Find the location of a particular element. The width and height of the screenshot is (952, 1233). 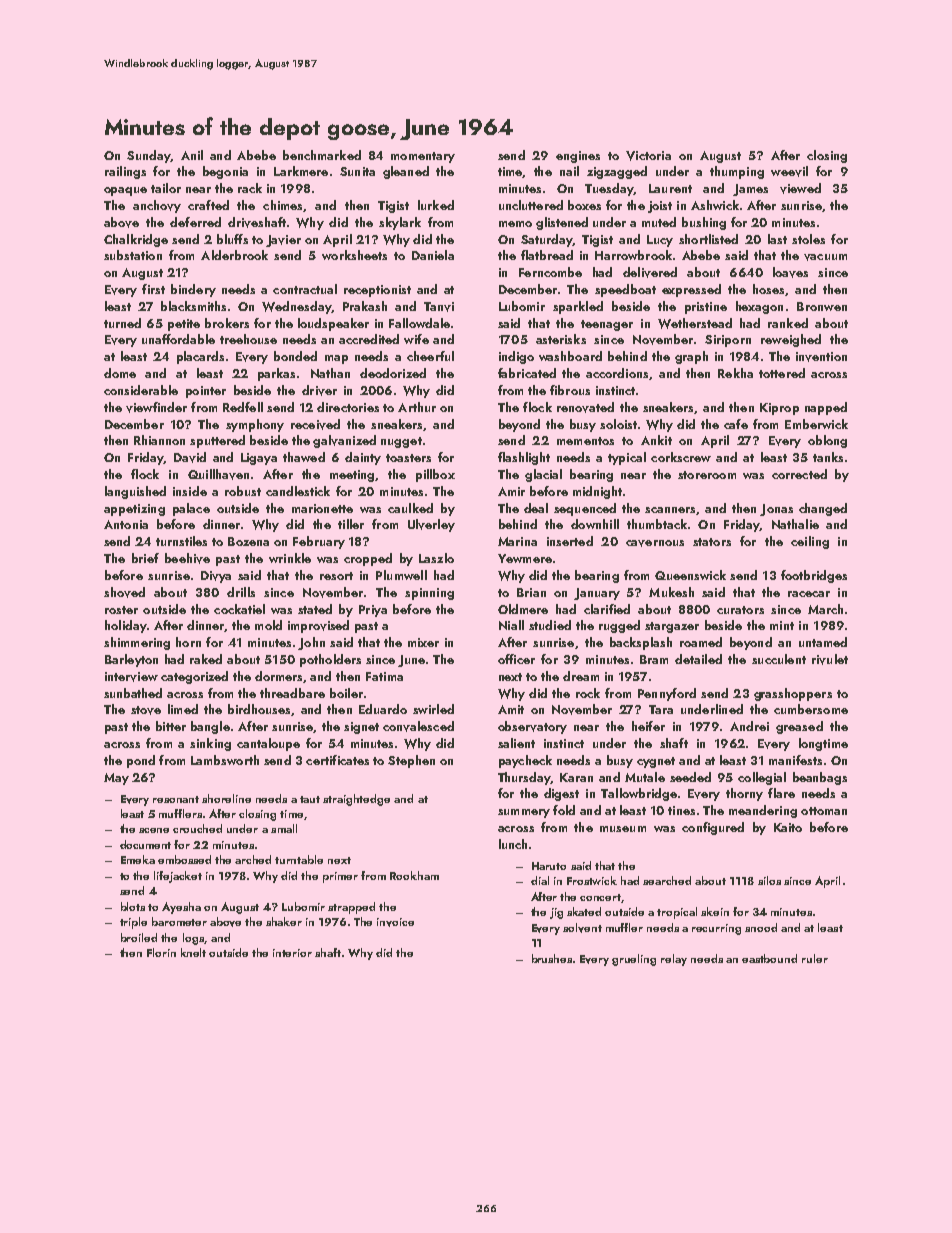

Anil is located at coordinates (192, 155).
